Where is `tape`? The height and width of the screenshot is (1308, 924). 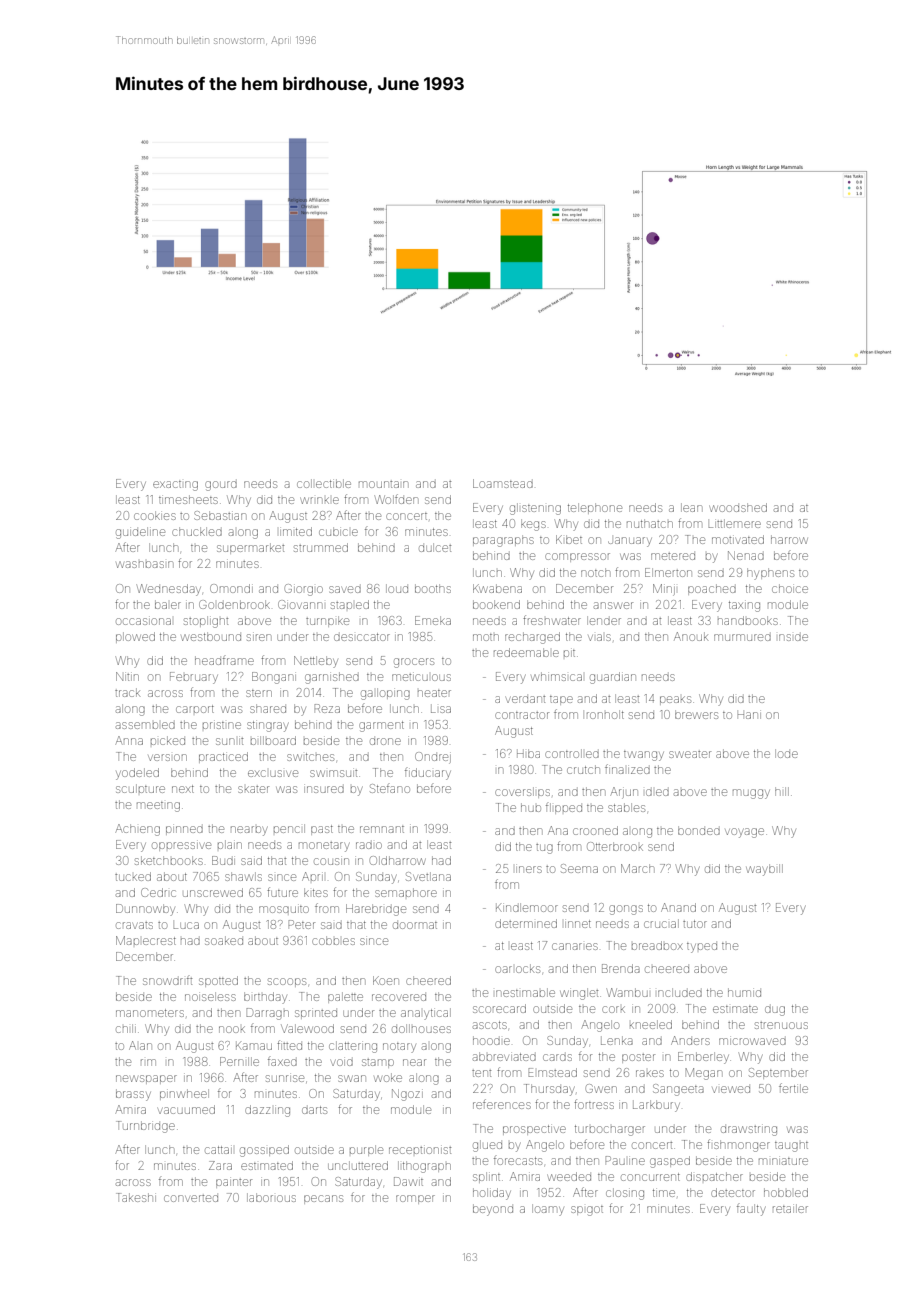
tape is located at coordinates (561, 700).
